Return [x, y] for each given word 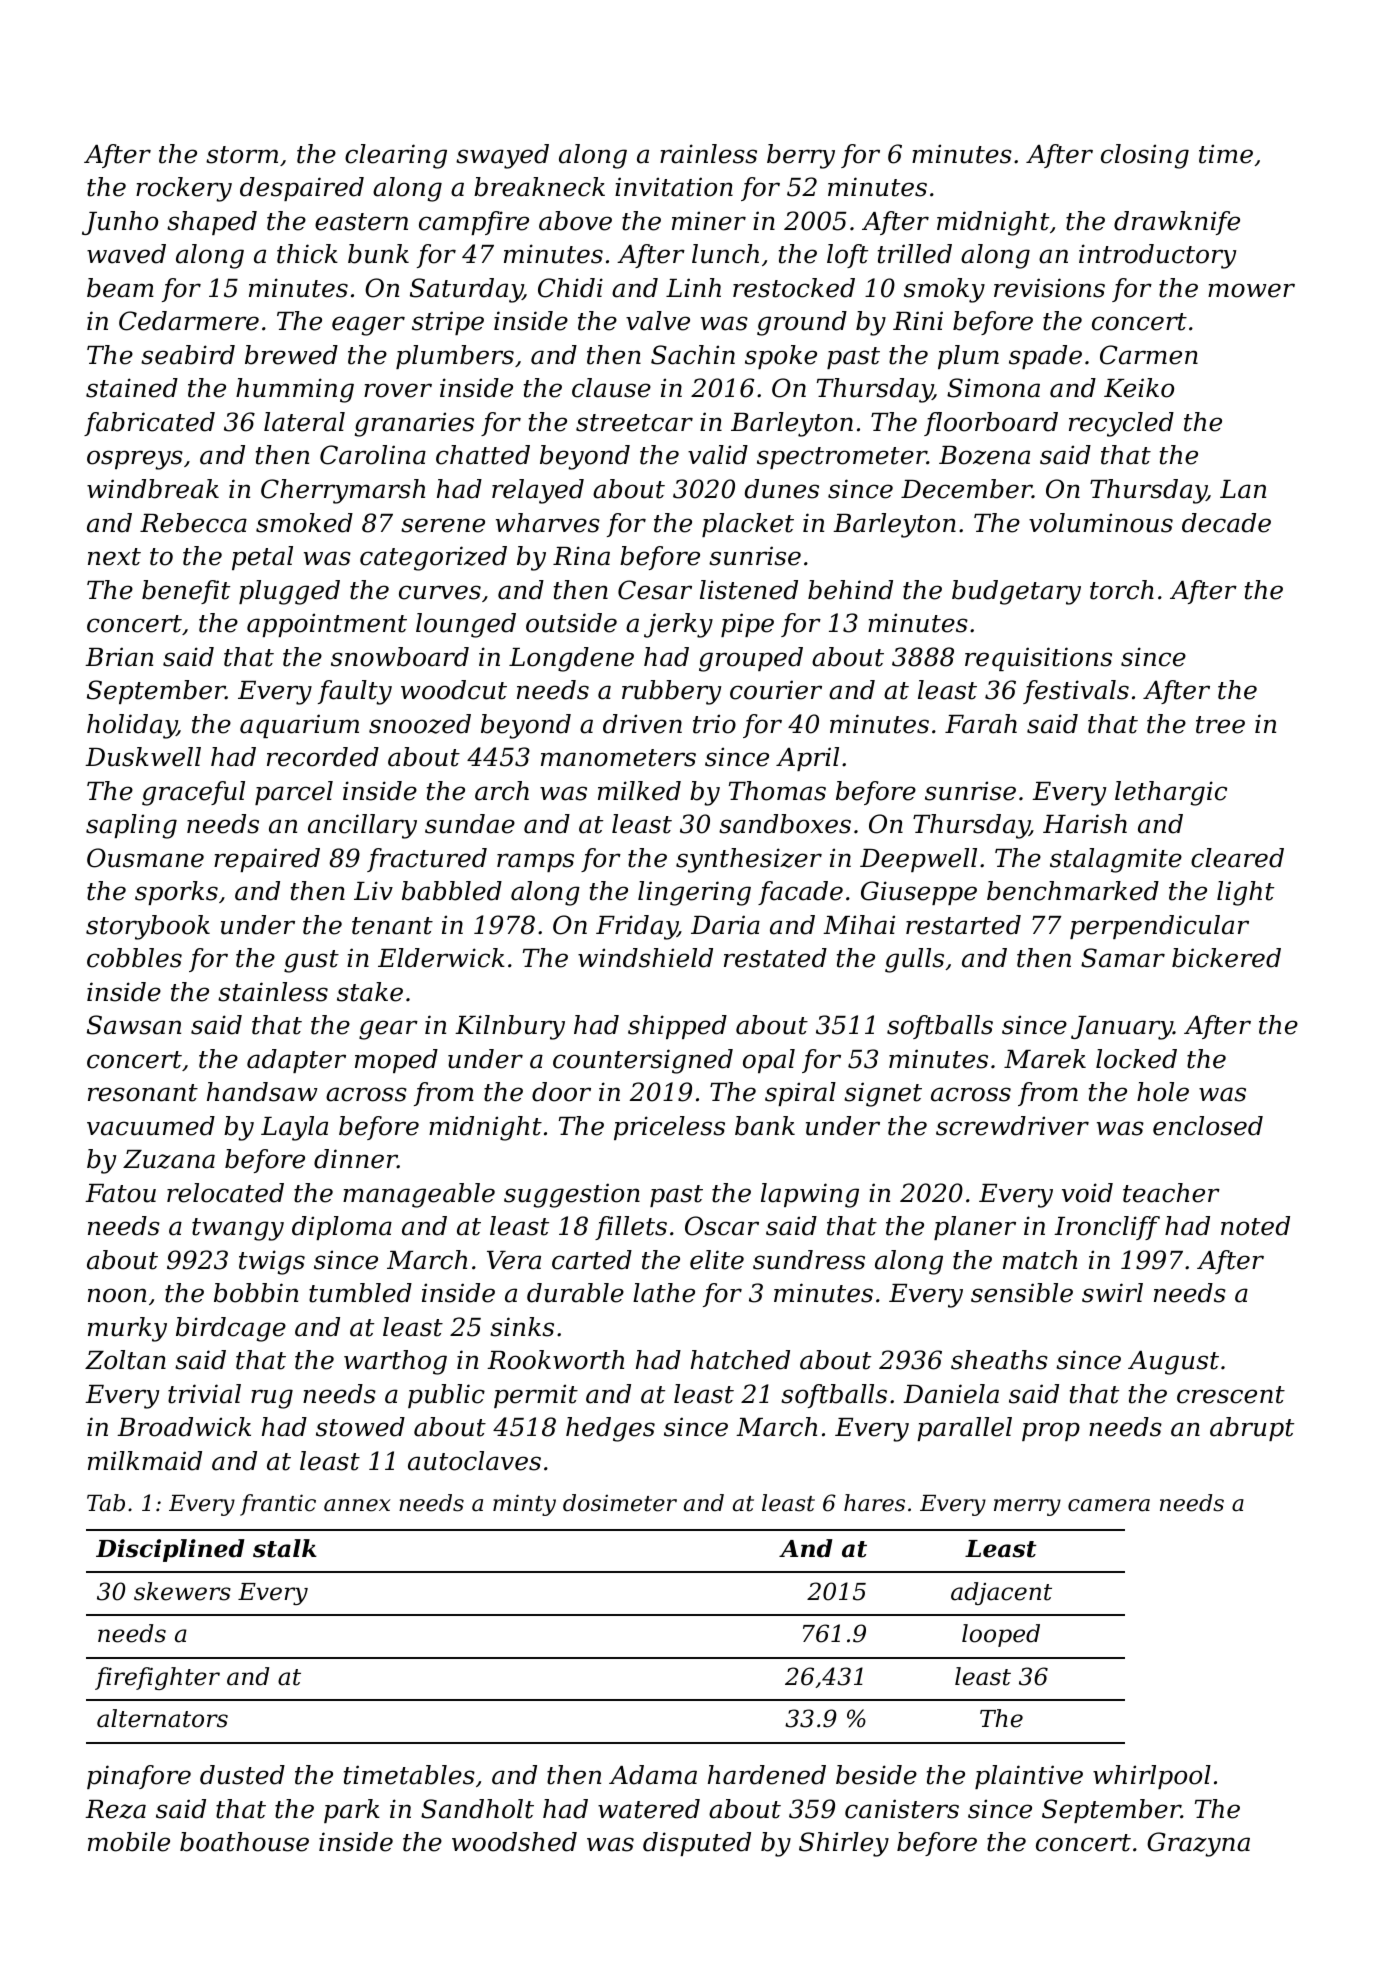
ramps [535, 862]
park [352, 1811]
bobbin [256, 1293]
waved [126, 254]
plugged [289, 592]
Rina [581, 556]
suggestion [572, 1195]
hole [1163, 1092]
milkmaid [145, 1461]
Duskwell [143, 757]
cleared [1237, 858]
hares [874, 1503]
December [966, 489]
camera [1109, 1505]
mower [1251, 290]
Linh [693, 287]
